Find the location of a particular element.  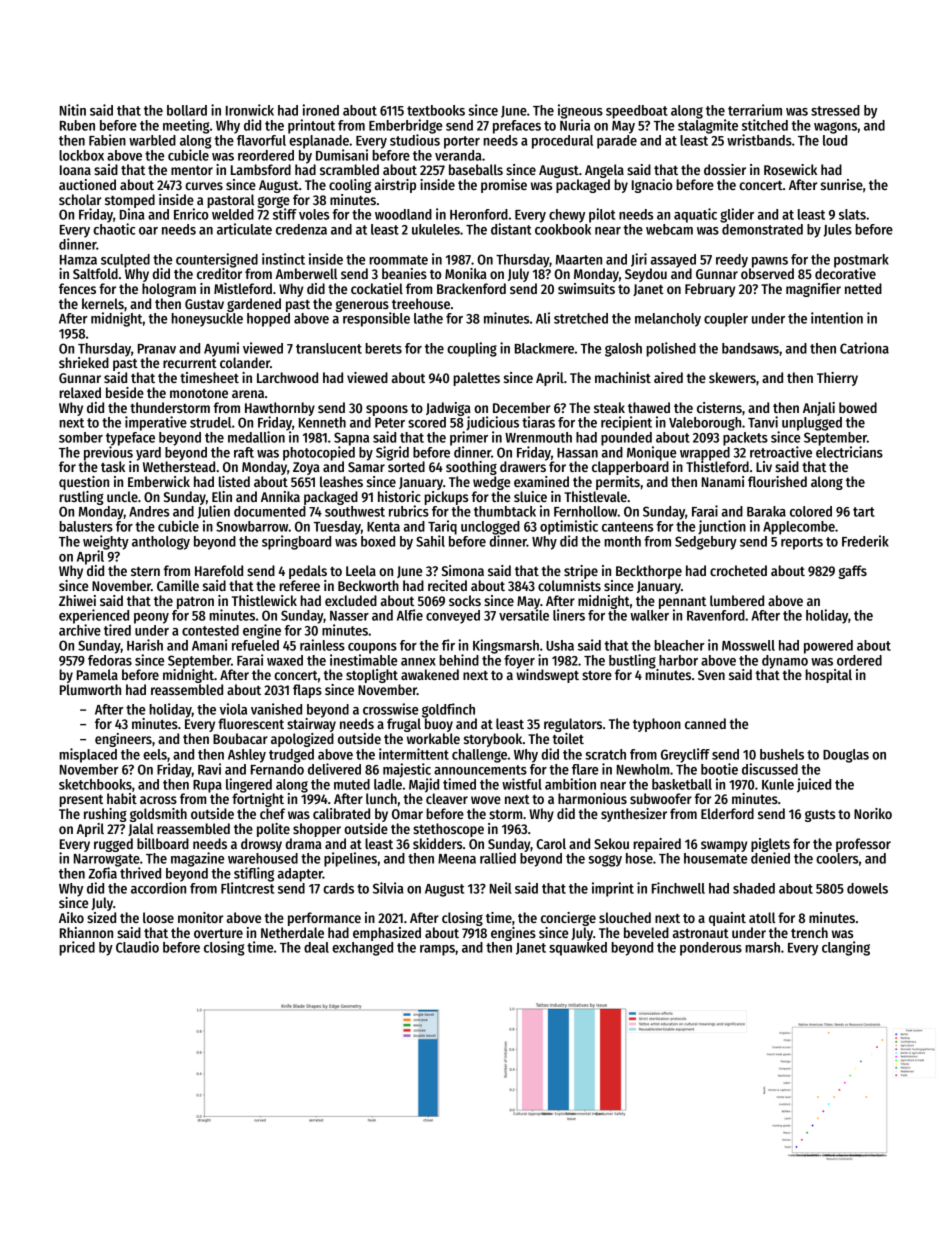

juiced is located at coordinates (814, 785).
